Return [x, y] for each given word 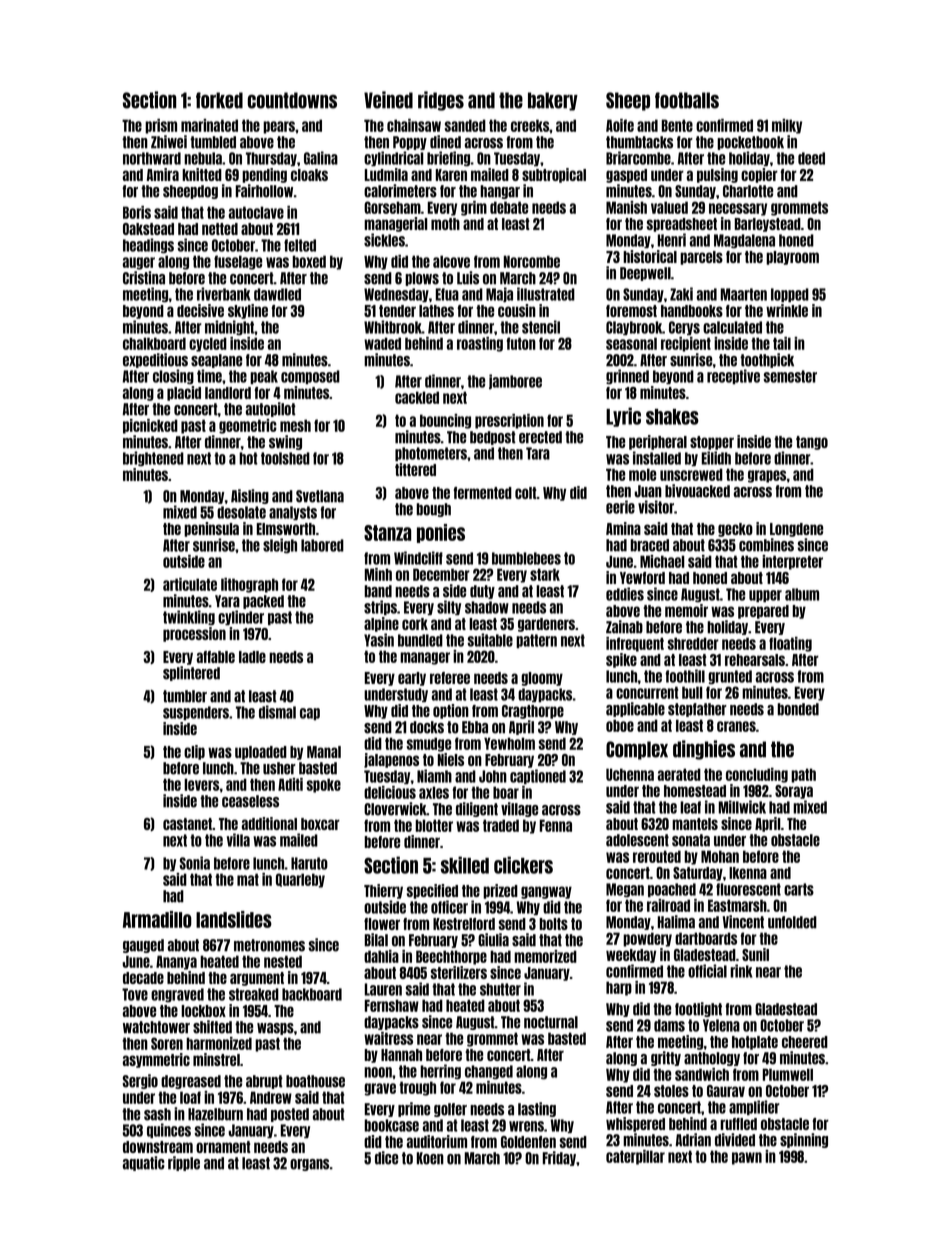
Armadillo [157, 919]
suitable [490, 640]
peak [264, 377]
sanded [465, 125]
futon [521, 343]
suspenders [196, 713]
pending [264, 175]
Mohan [720, 856]
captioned [538, 776]
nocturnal [551, 1022]
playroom [792, 258]
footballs [687, 100]
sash [157, 1114]
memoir [686, 610]
